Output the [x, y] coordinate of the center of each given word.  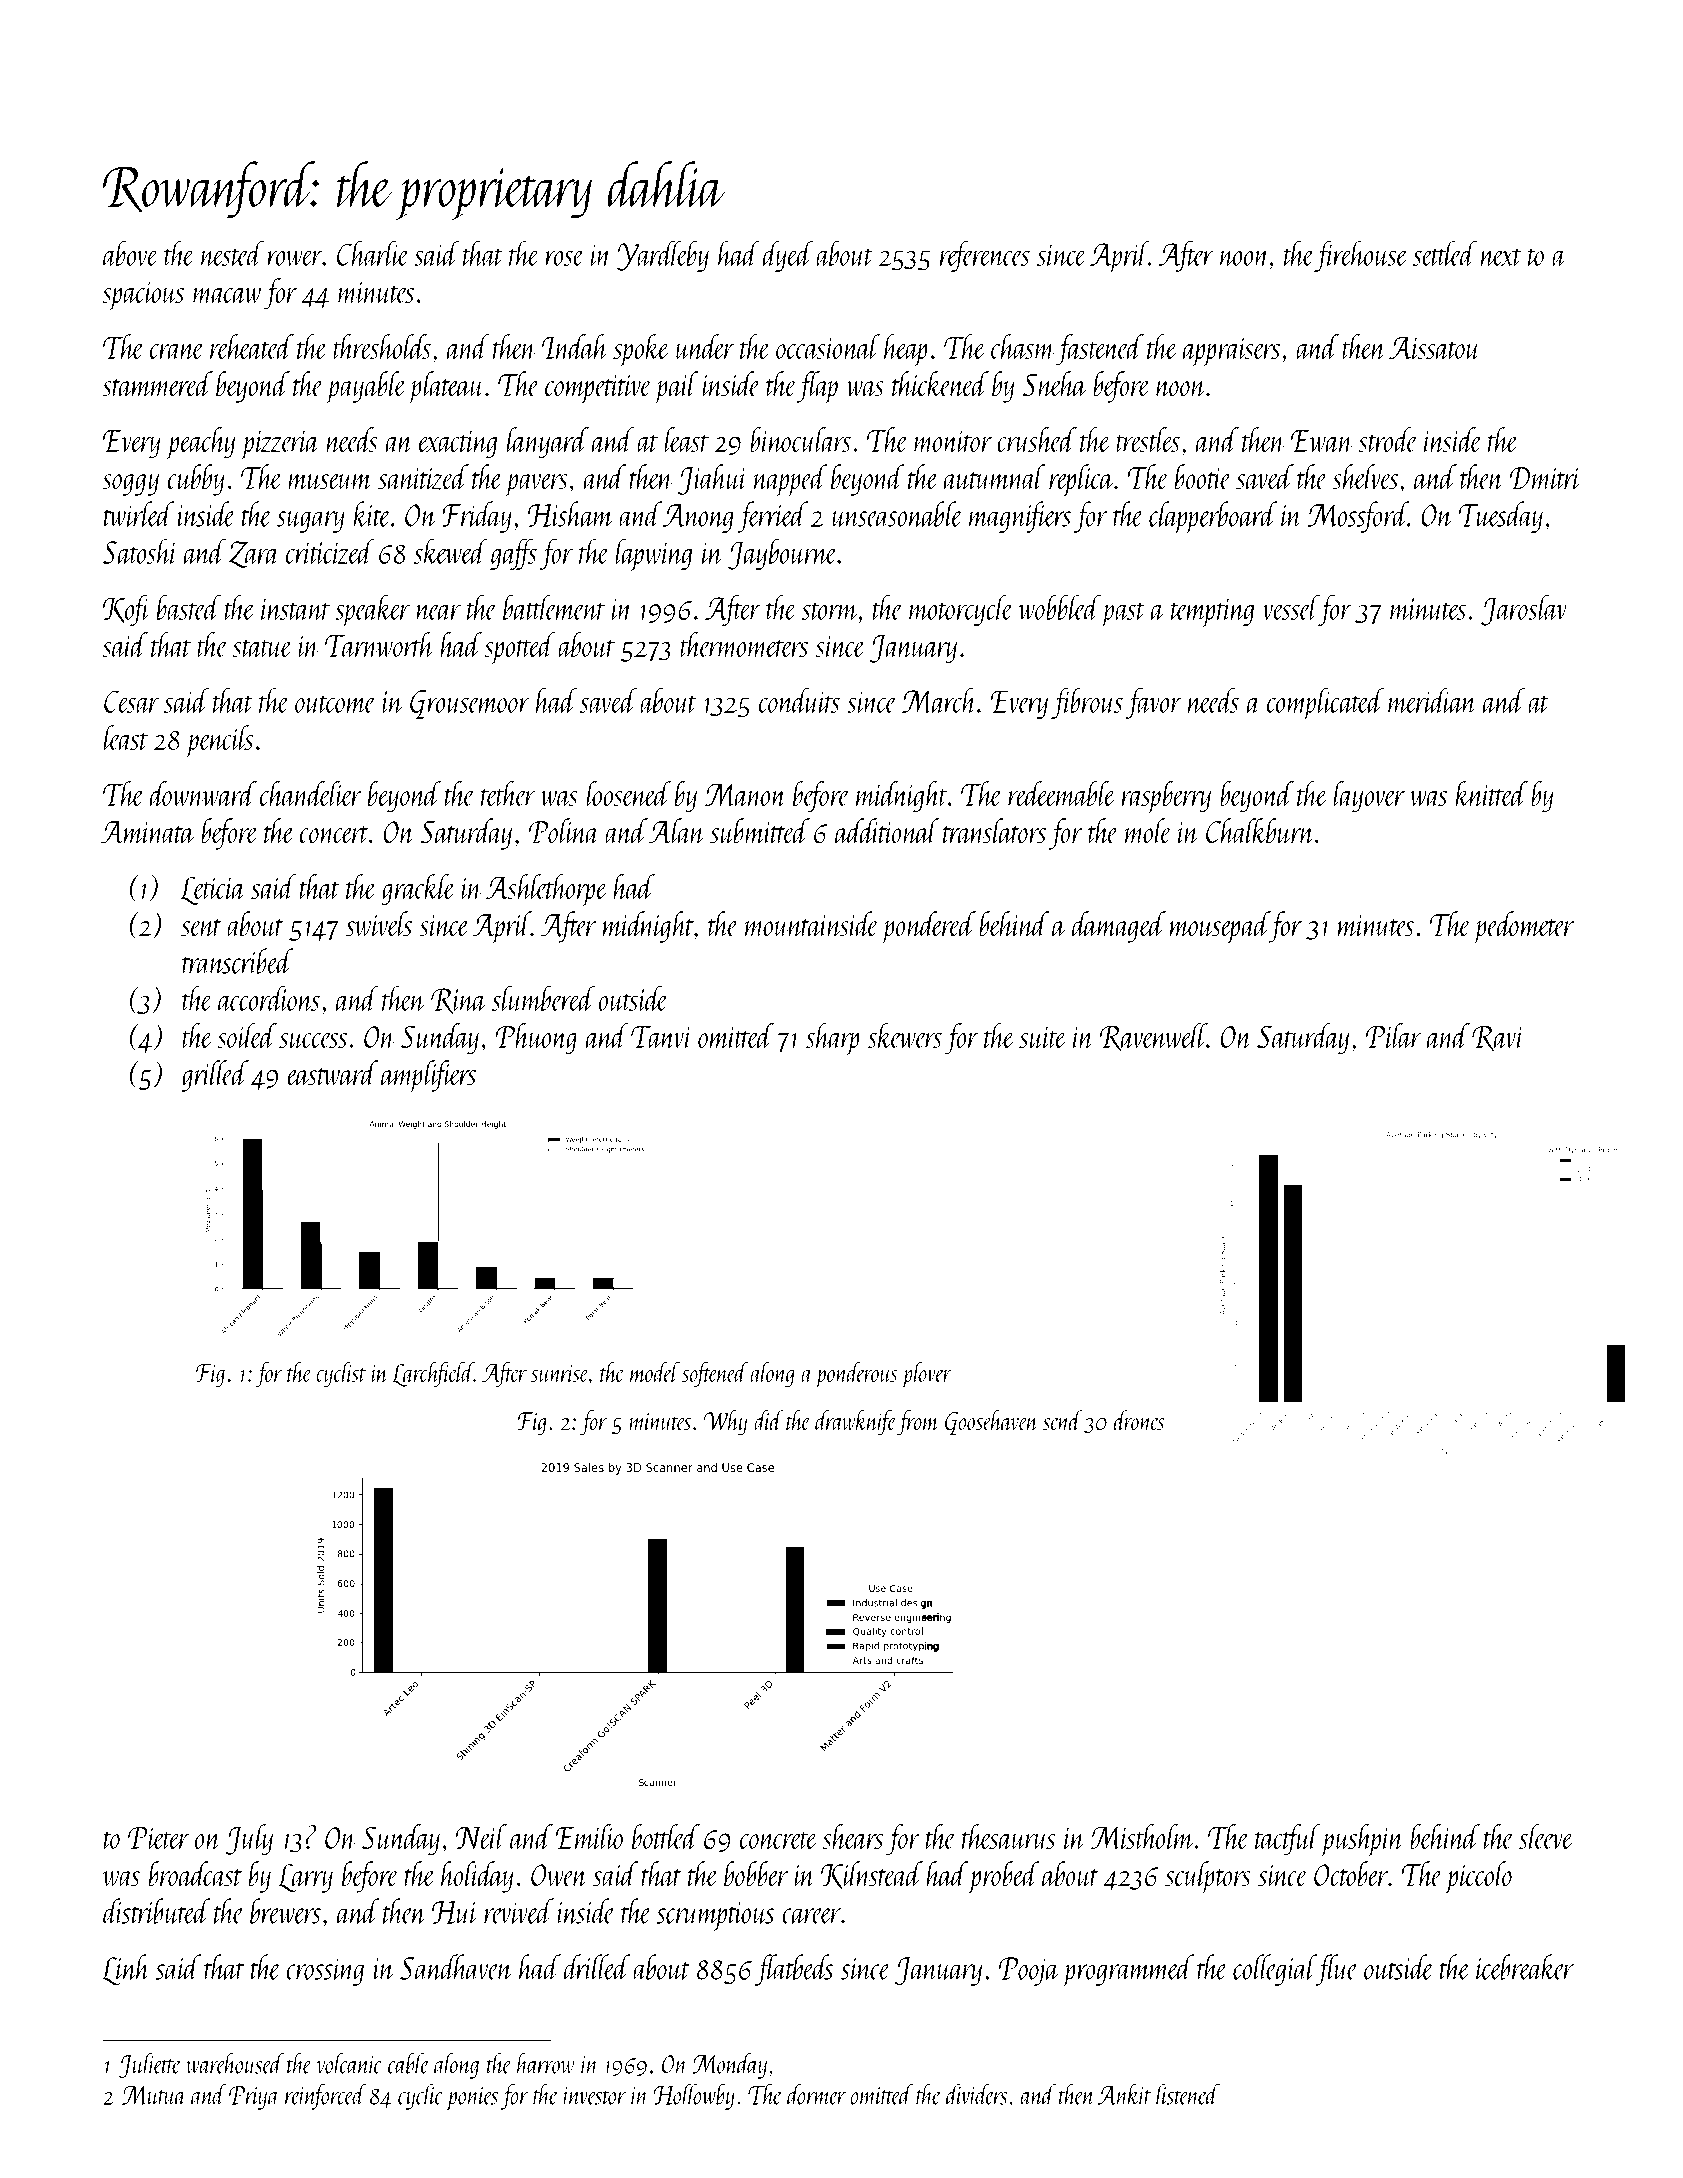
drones [1139, 1420]
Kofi [127, 610]
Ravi [1498, 1038]
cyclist [341, 1374]
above [131, 253]
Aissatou [1435, 347]
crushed [1037, 439]
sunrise [560, 1373]
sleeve [1546, 1836]
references [985, 256]
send [1063, 1420]
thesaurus [1009, 1836]
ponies [472, 2099]
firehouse [1361, 256]
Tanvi [662, 1037]
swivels [379, 924]
